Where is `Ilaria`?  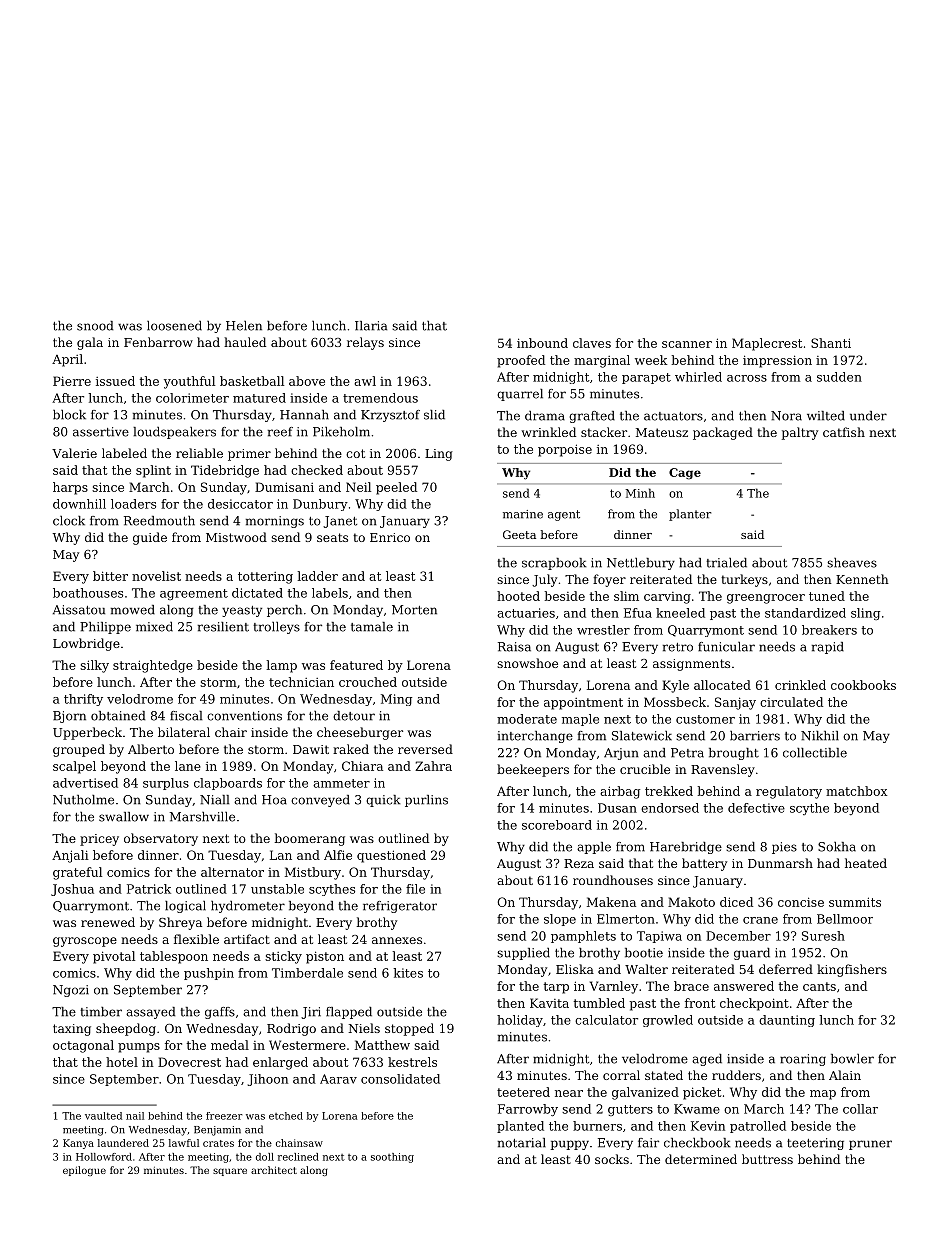 Ilaria is located at coordinates (371, 326).
